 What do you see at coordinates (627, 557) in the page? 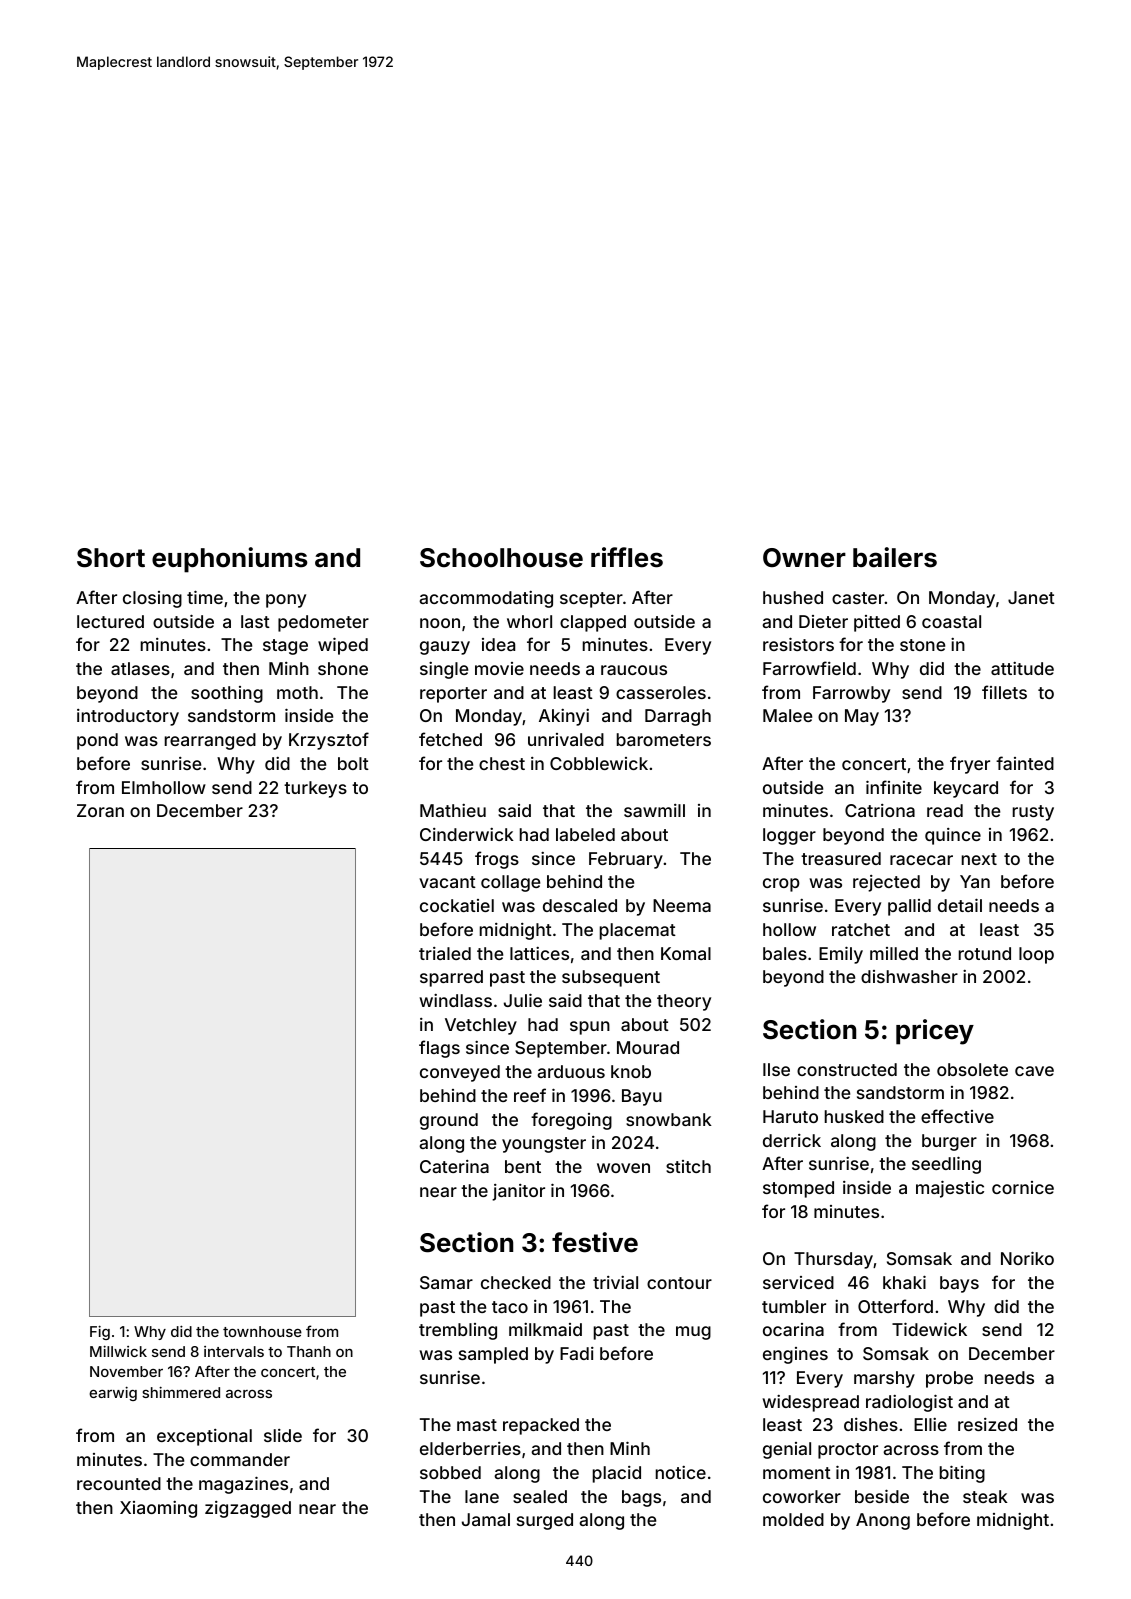
I see `riffles` at bounding box center [627, 557].
